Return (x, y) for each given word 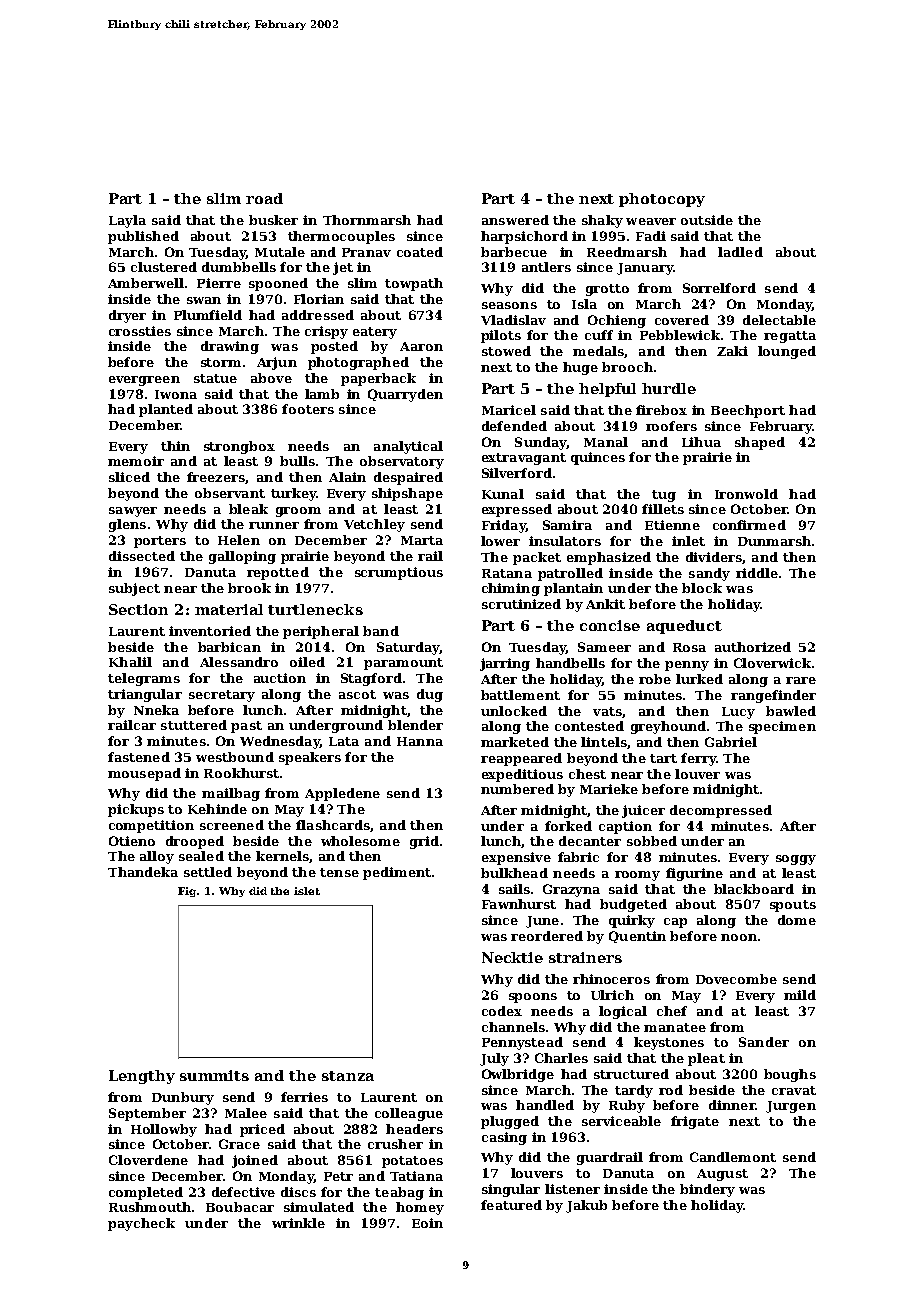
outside (707, 220)
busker (273, 220)
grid (424, 842)
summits (214, 1075)
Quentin (637, 937)
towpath (414, 284)
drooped (195, 842)
